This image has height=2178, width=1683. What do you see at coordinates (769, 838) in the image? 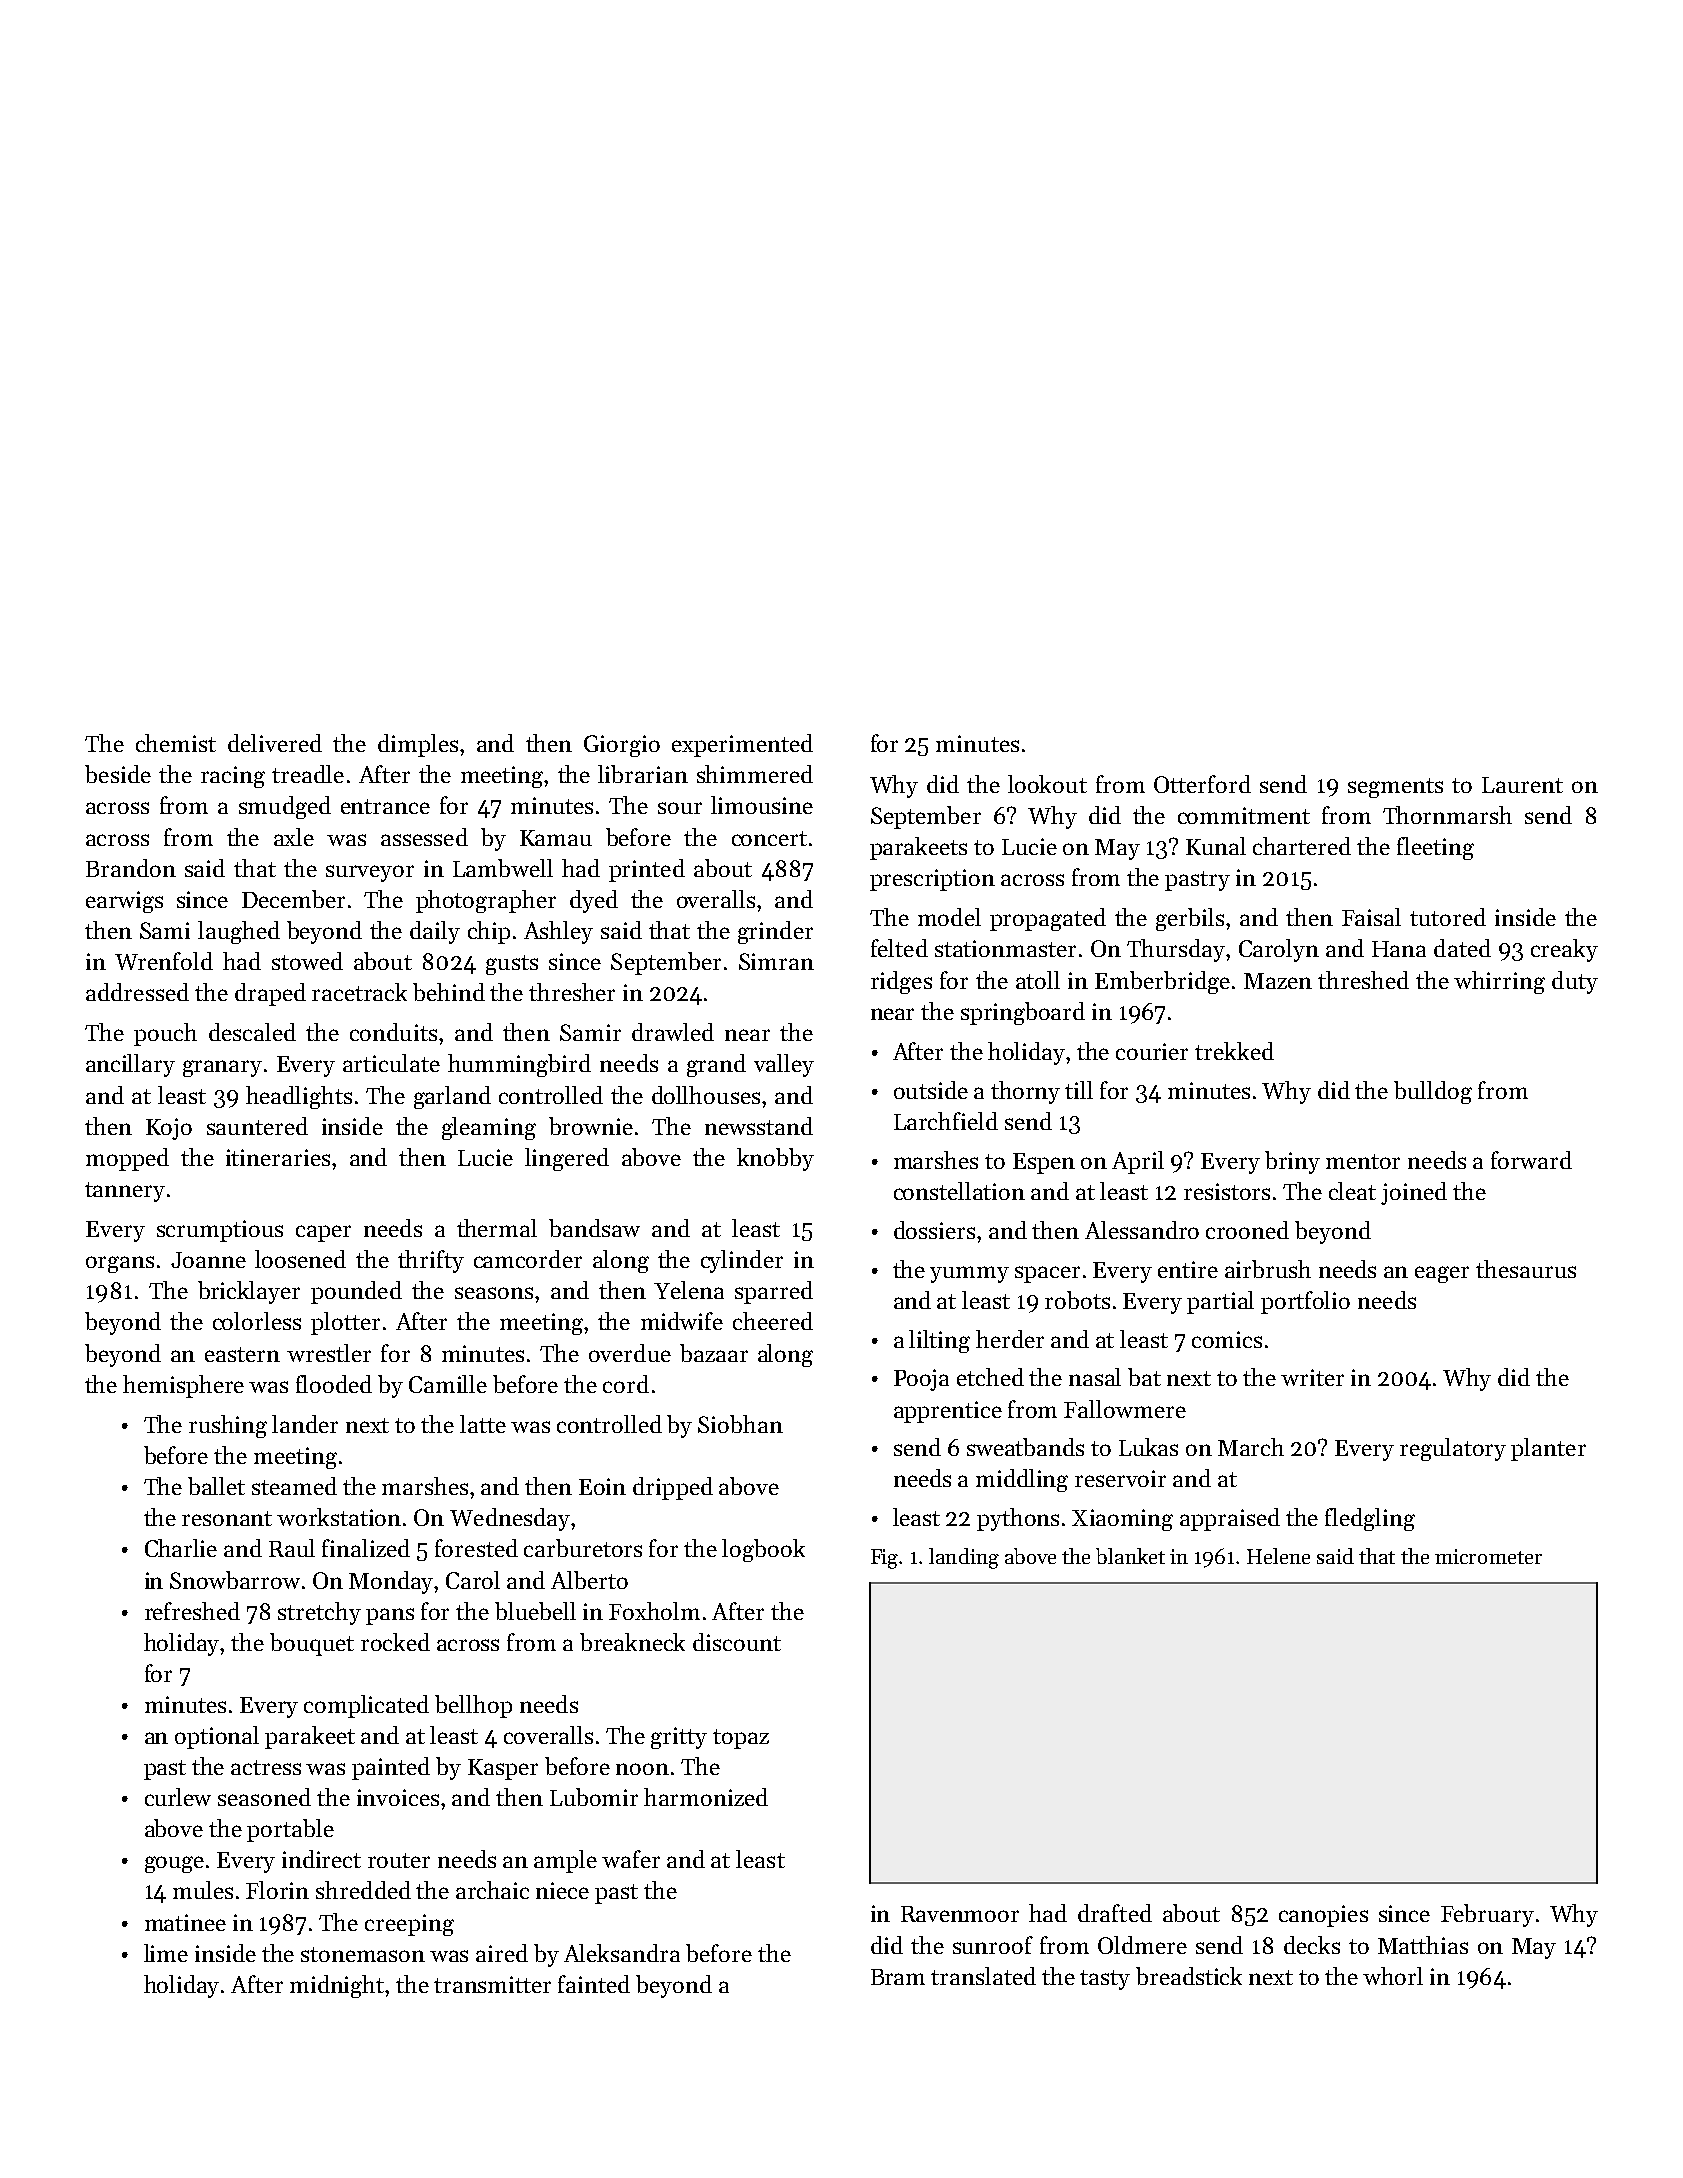
I see `concert` at bounding box center [769, 838].
